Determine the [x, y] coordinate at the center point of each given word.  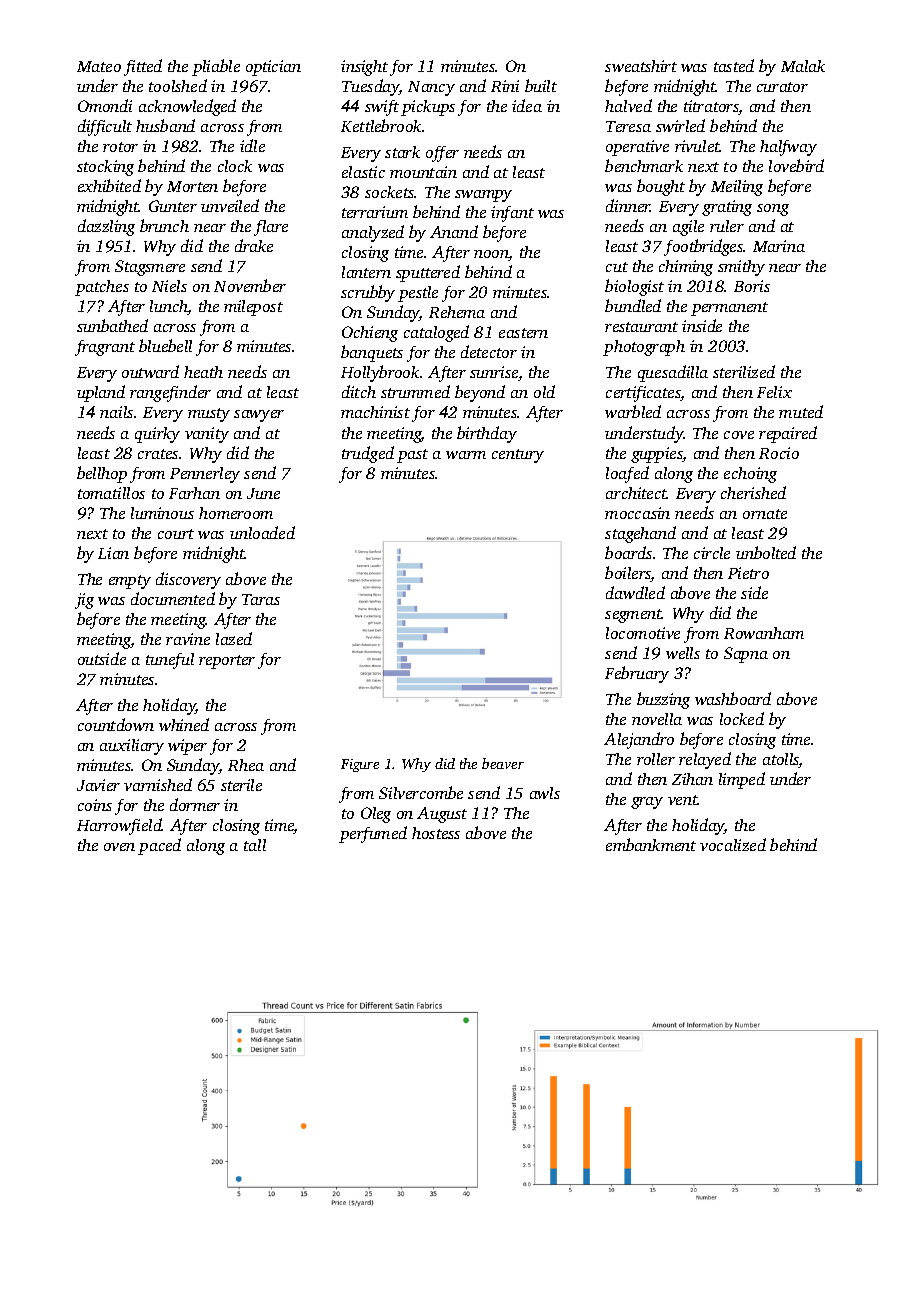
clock [235, 166]
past [412, 456]
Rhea [246, 765]
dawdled [635, 592]
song [773, 210]
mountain [423, 172]
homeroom [236, 513]
